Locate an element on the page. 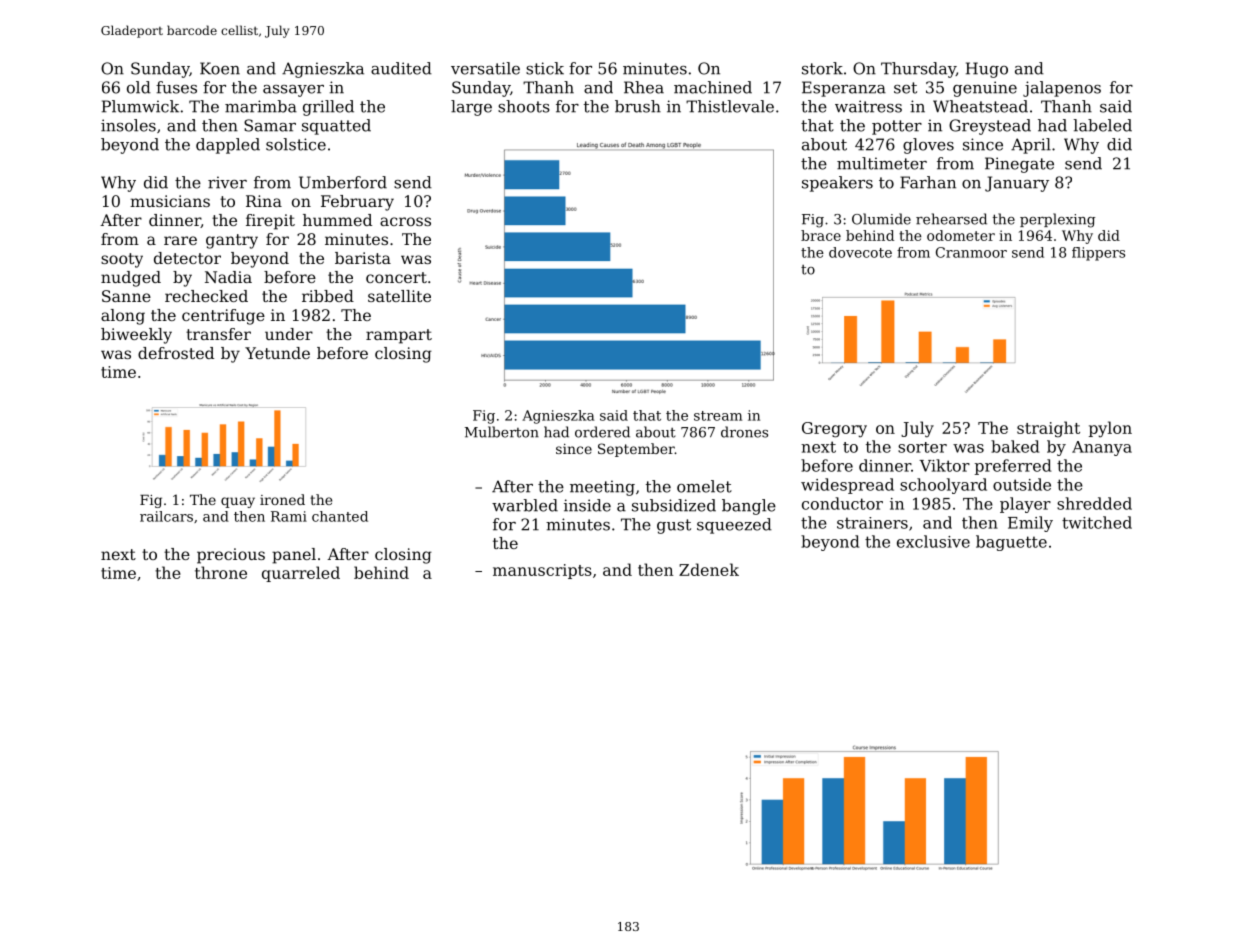 The image size is (1233, 952). Koen is located at coordinates (220, 68).
